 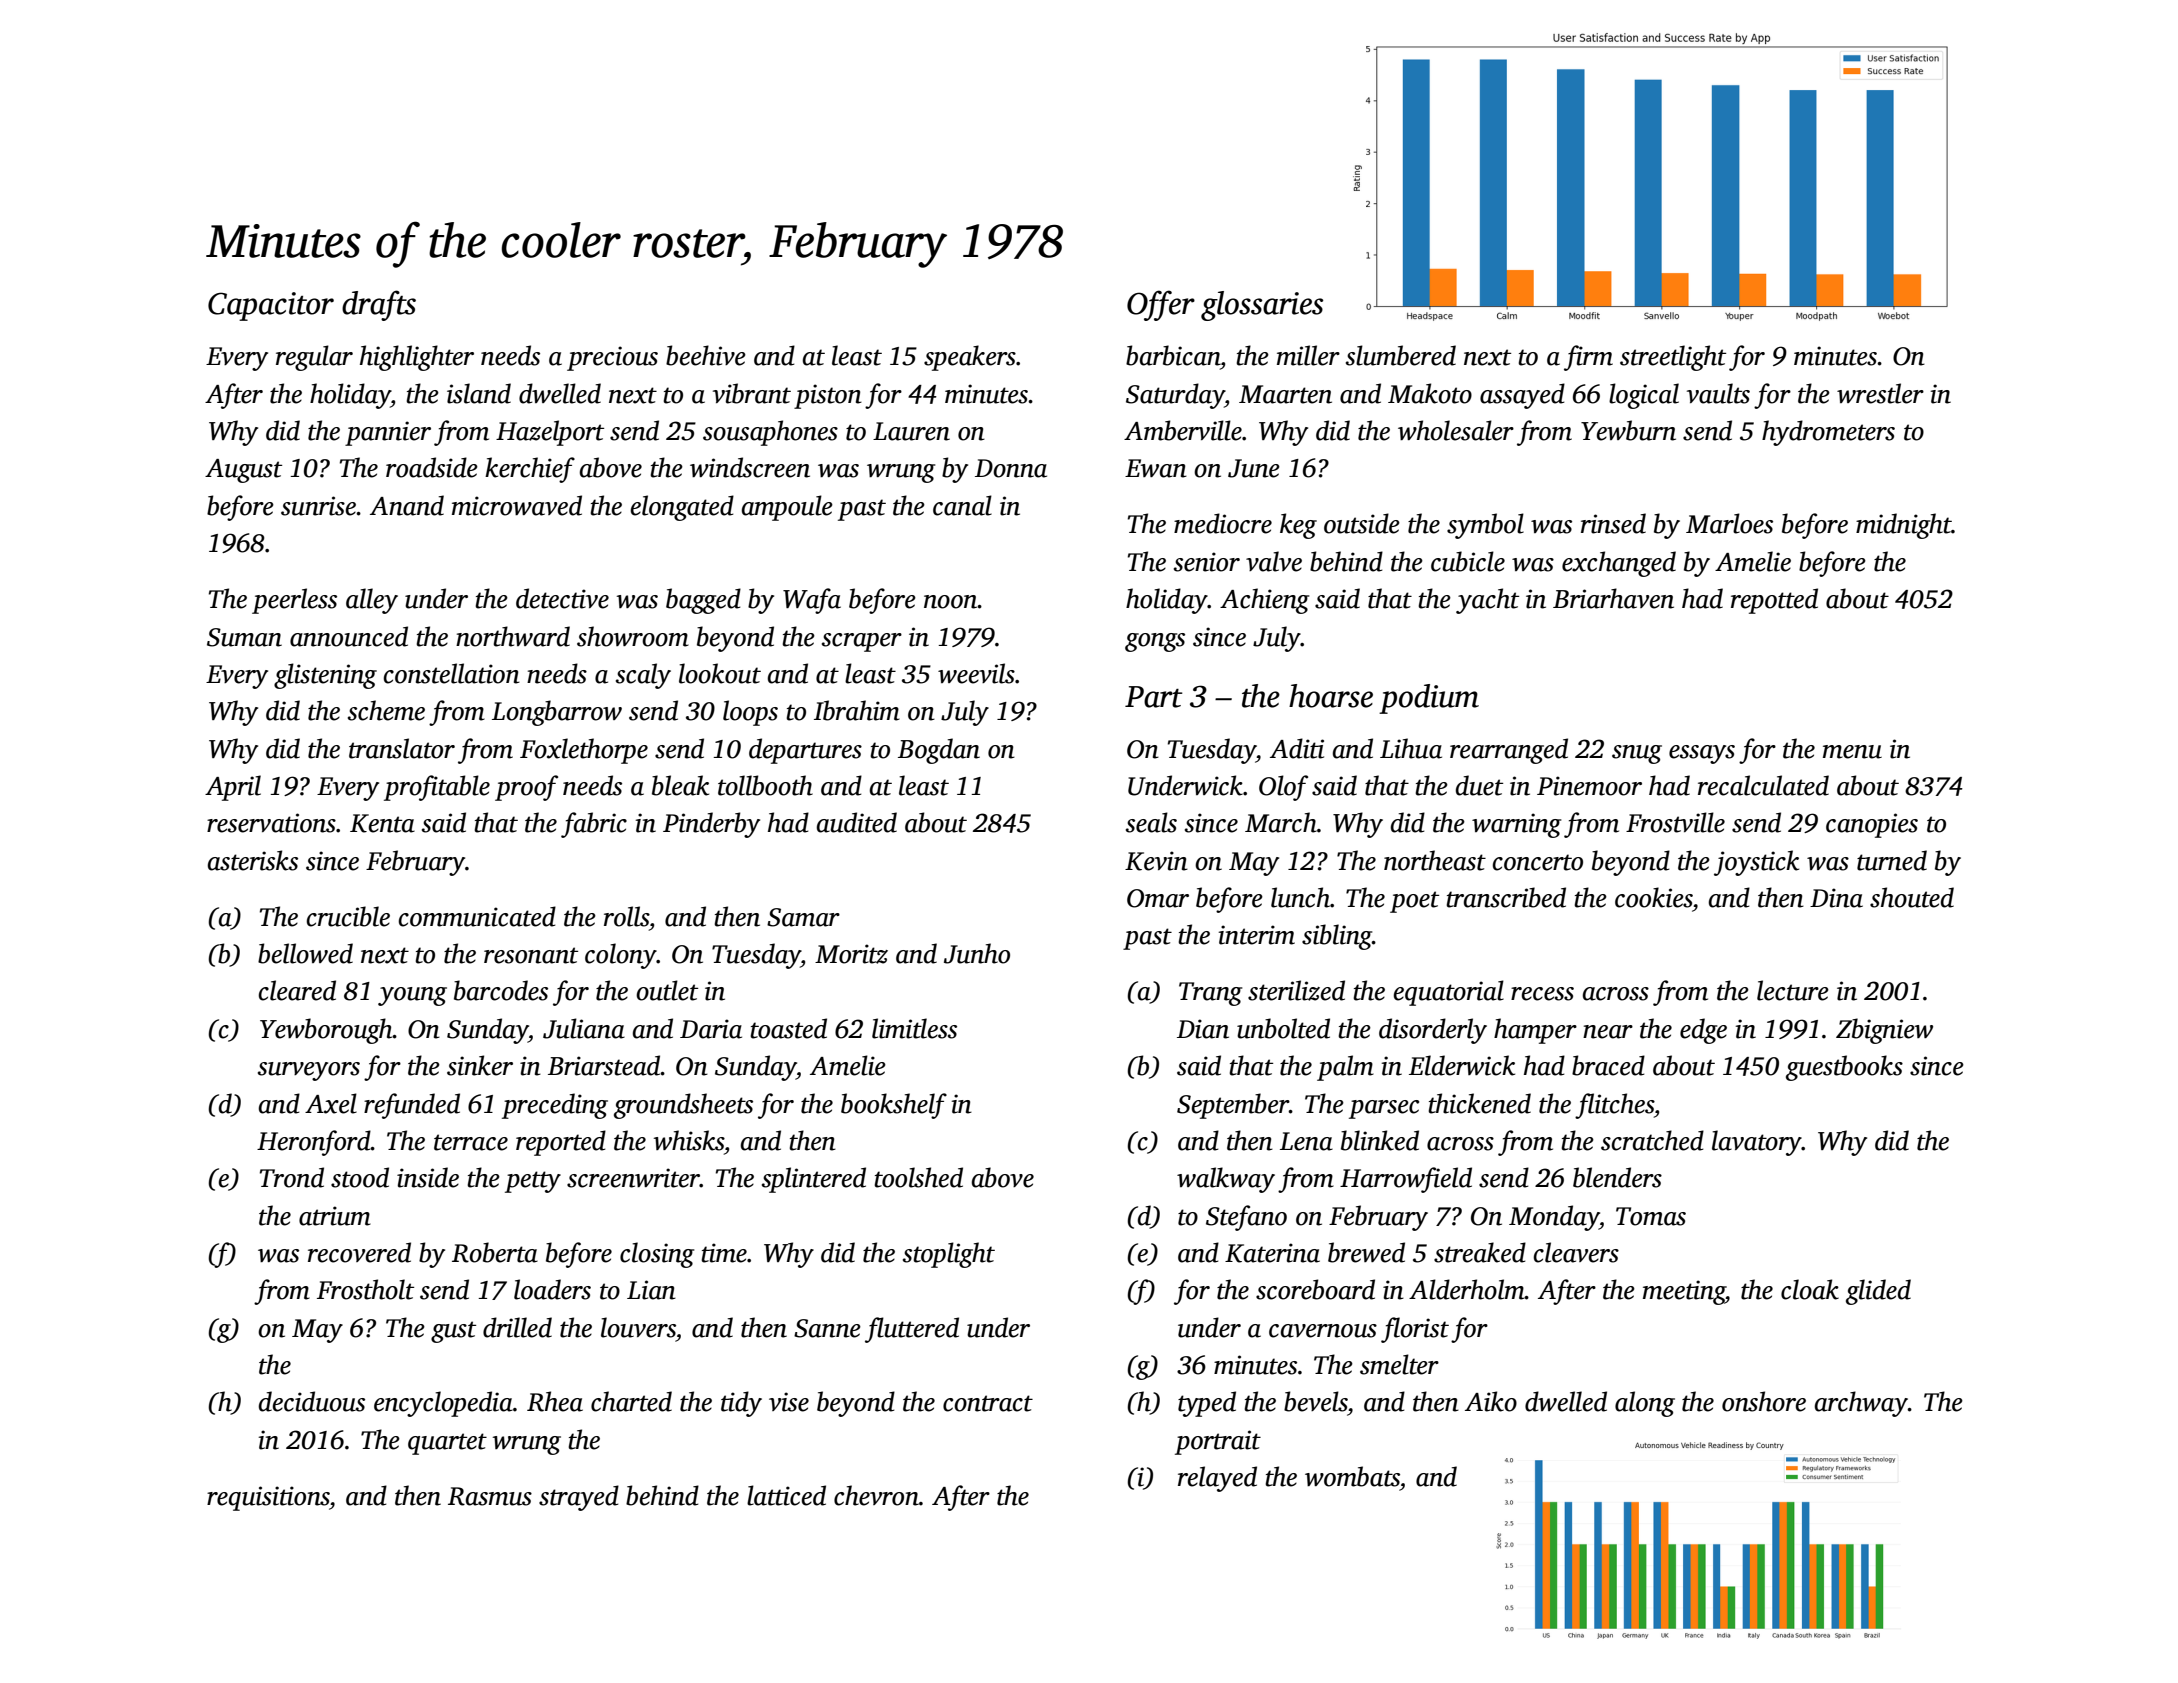 What do you see at coordinates (562, 598) in the image?
I see `detective` at bounding box center [562, 598].
